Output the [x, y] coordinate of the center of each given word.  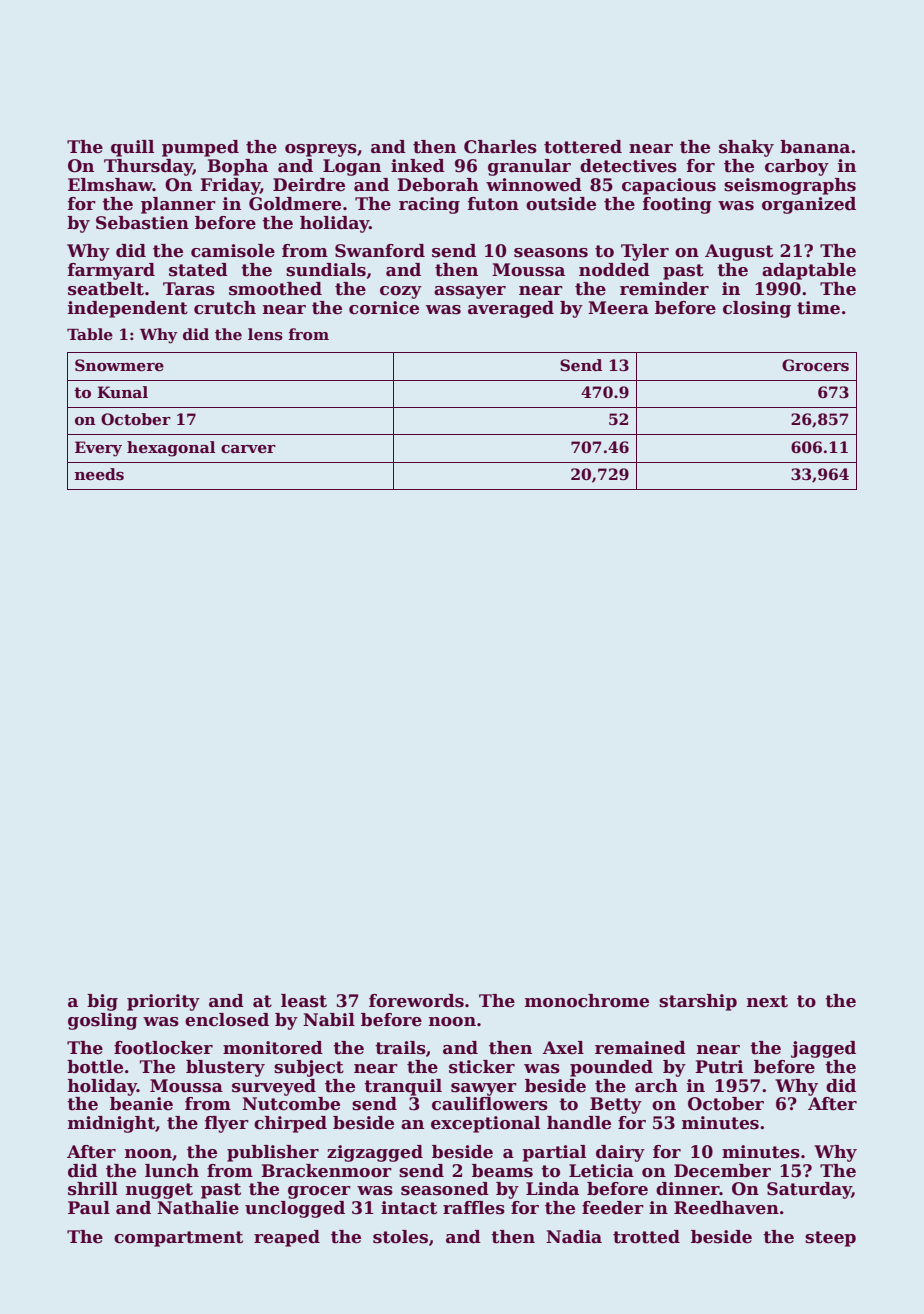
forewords [416, 1001]
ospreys [321, 150]
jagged [823, 1049]
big [102, 1002]
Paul [89, 1208]
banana [815, 147]
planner [178, 205]
